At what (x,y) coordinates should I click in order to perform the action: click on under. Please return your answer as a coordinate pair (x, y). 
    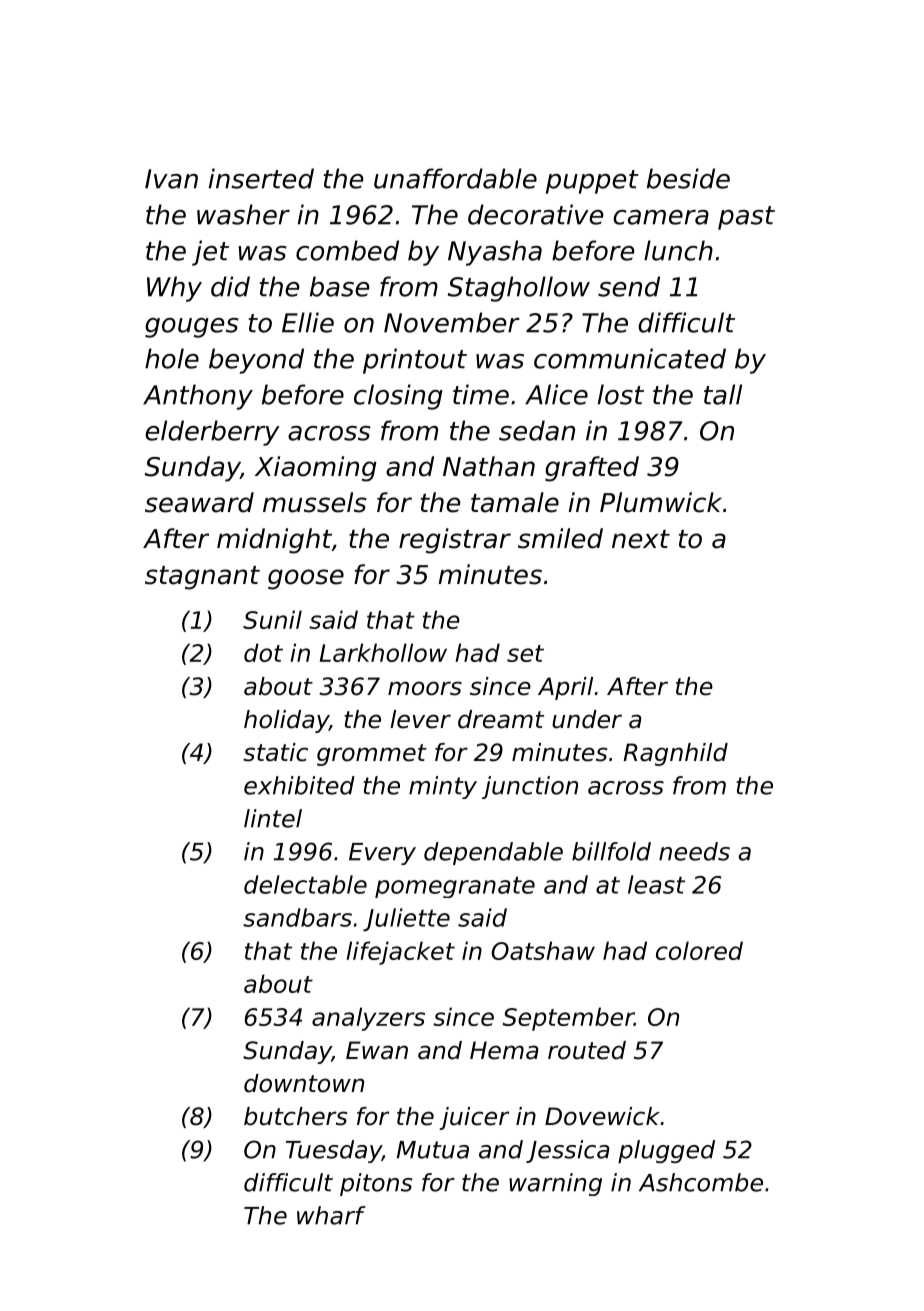
    Looking at the image, I should click on (587, 719).
